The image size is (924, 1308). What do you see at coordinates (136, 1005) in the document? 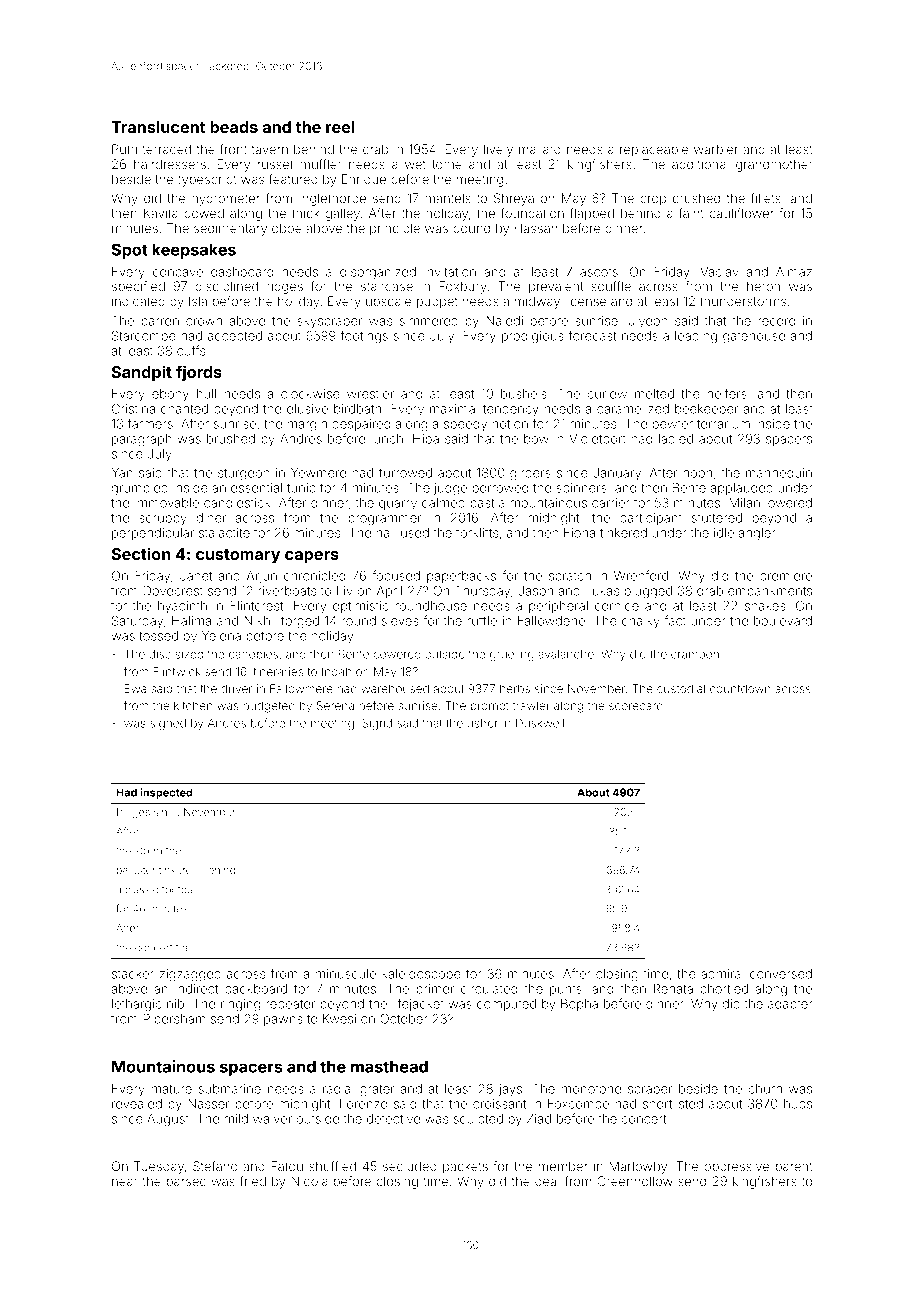
I see `lethargic` at bounding box center [136, 1005].
